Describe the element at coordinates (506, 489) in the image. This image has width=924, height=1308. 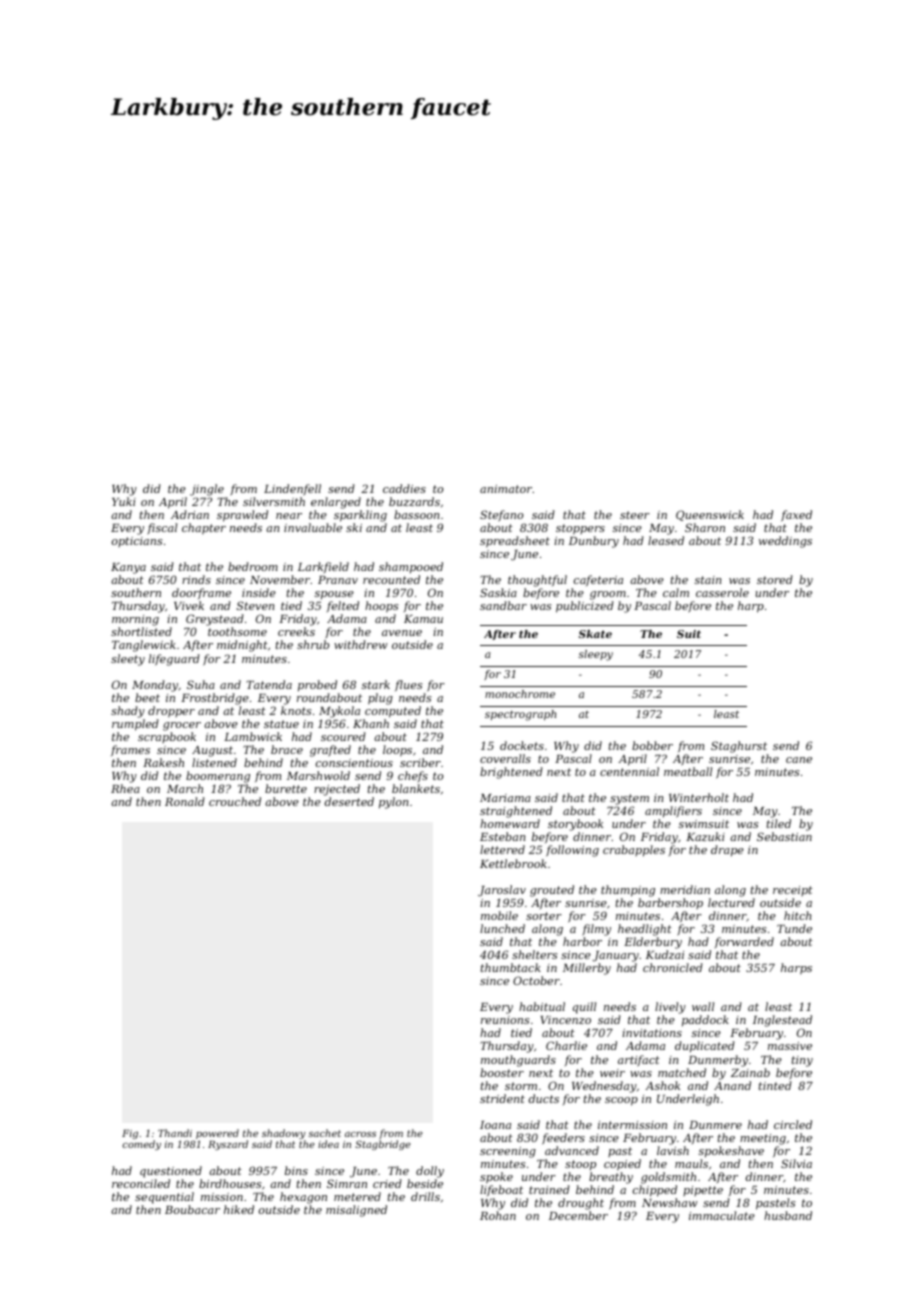
I see `animator` at that location.
